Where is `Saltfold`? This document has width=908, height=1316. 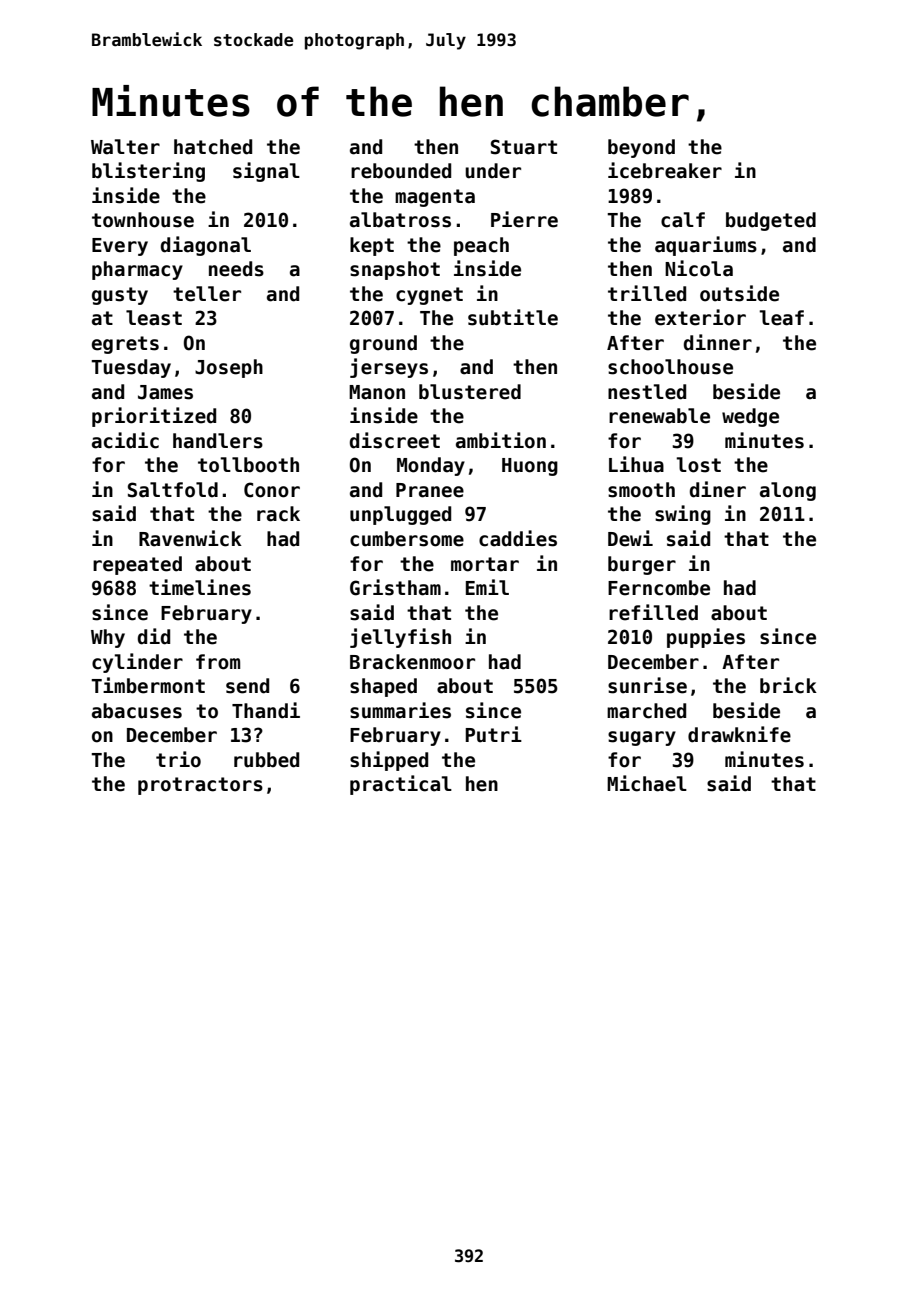
Saltfold is located at coordinates (173, 490).
